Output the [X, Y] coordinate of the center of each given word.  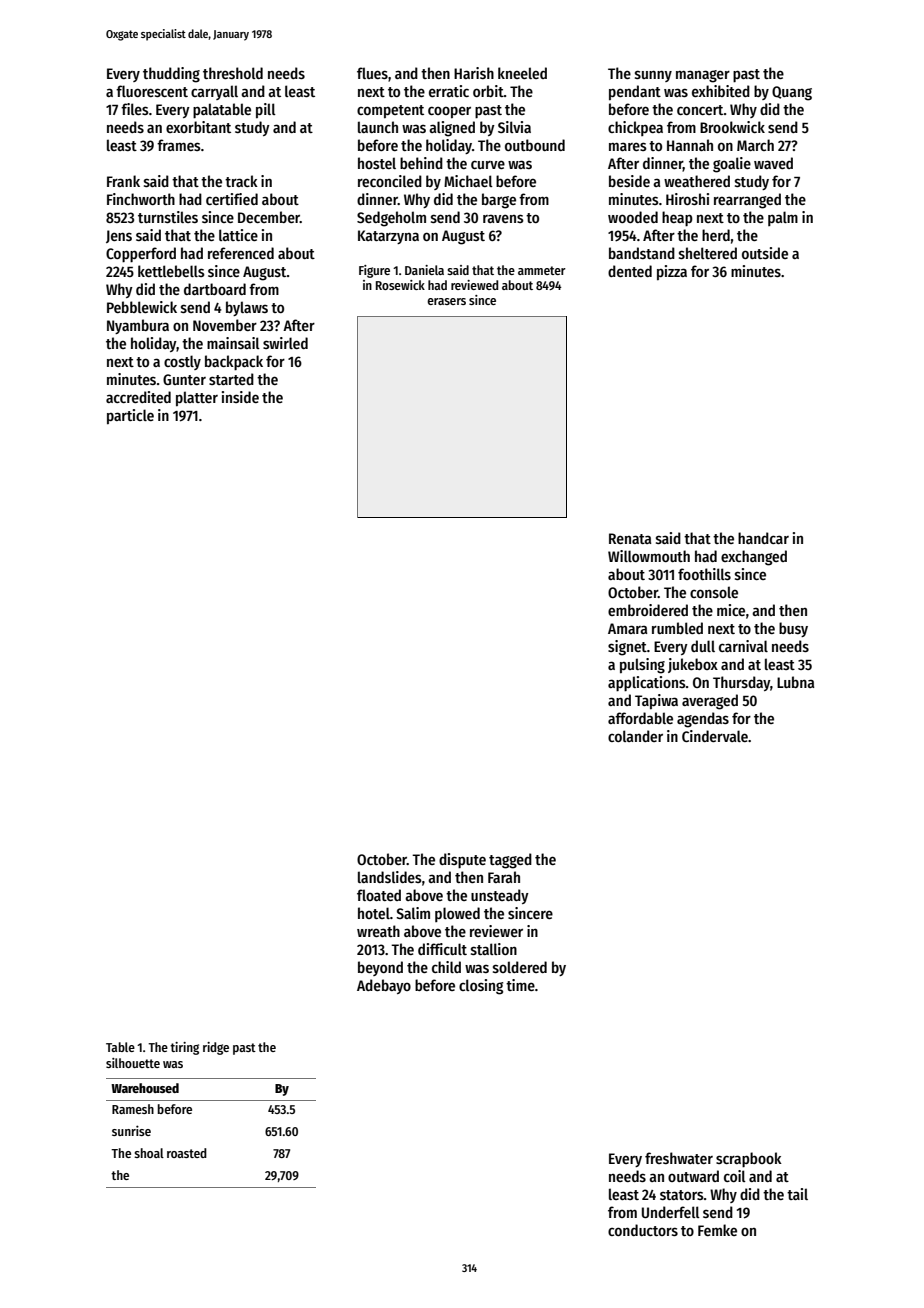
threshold [233, 73]
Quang [792, 93]
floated [379, 895]
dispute [462, 860]
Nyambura [138, 326]
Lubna [795, 682]
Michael [468, 181]
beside [629, 181]
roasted [187, 1153]
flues [372, 73]
